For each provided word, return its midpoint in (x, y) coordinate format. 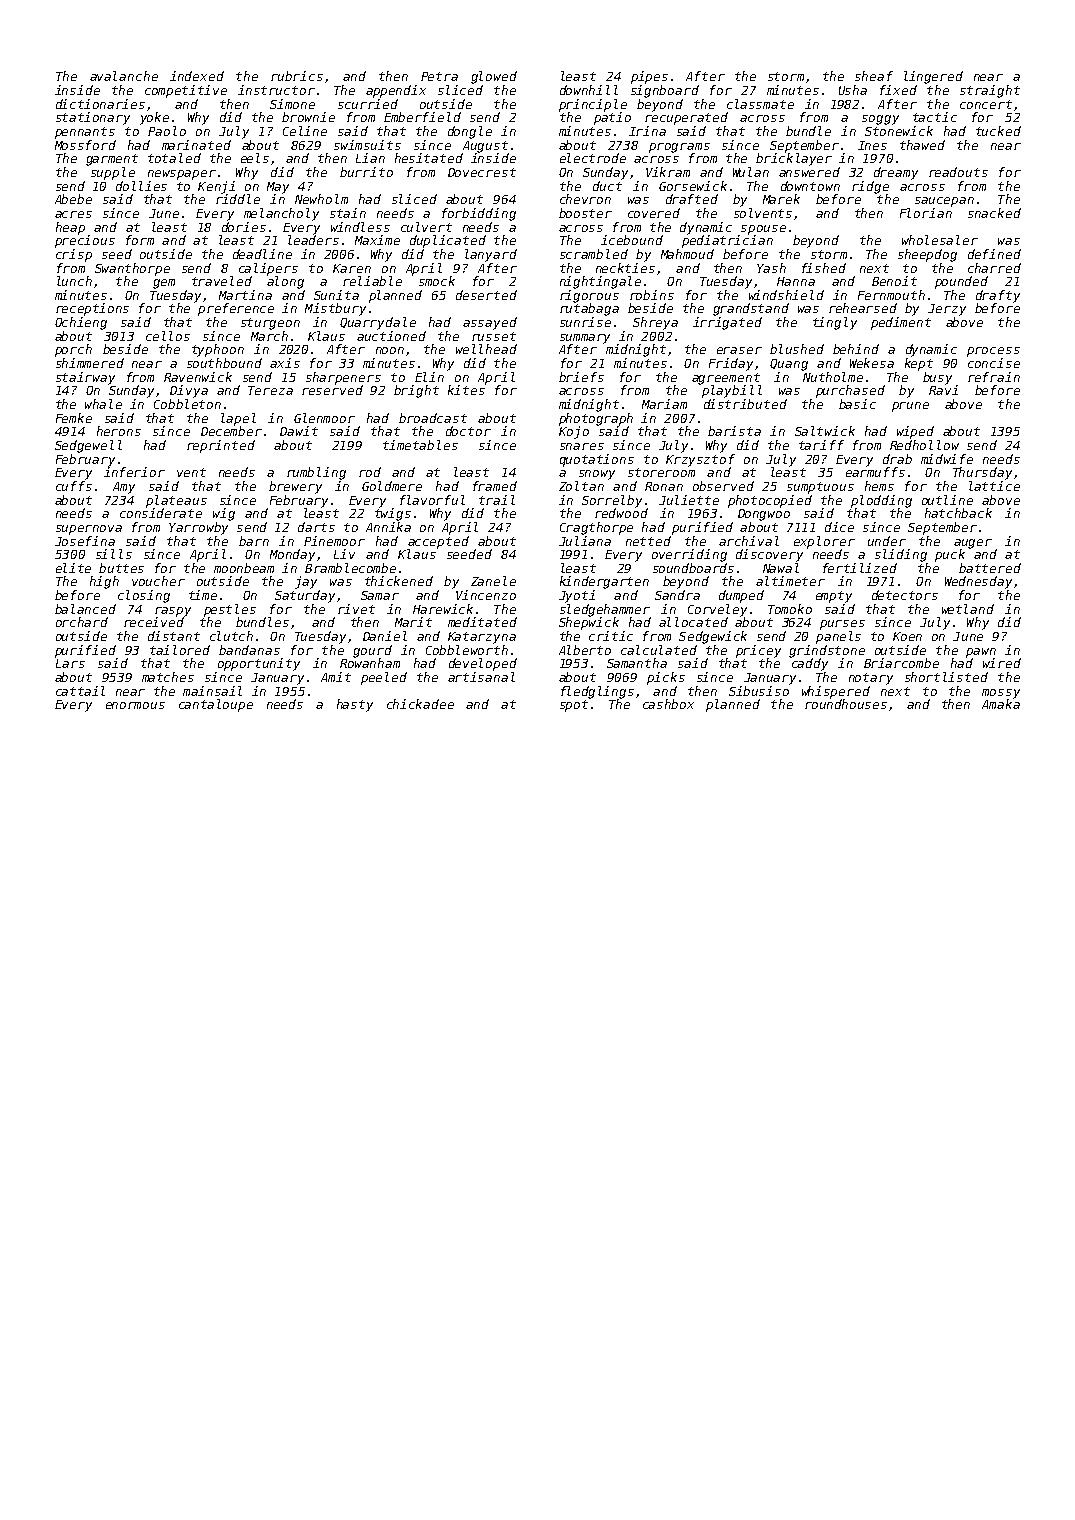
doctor (468, 431)
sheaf (874, 76)
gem (164, 284)
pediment (901, 323)
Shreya (655, 323)
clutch (231, 636)
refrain (994, 377)
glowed (494, 77)
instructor (276, 90)
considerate (161, 513)
